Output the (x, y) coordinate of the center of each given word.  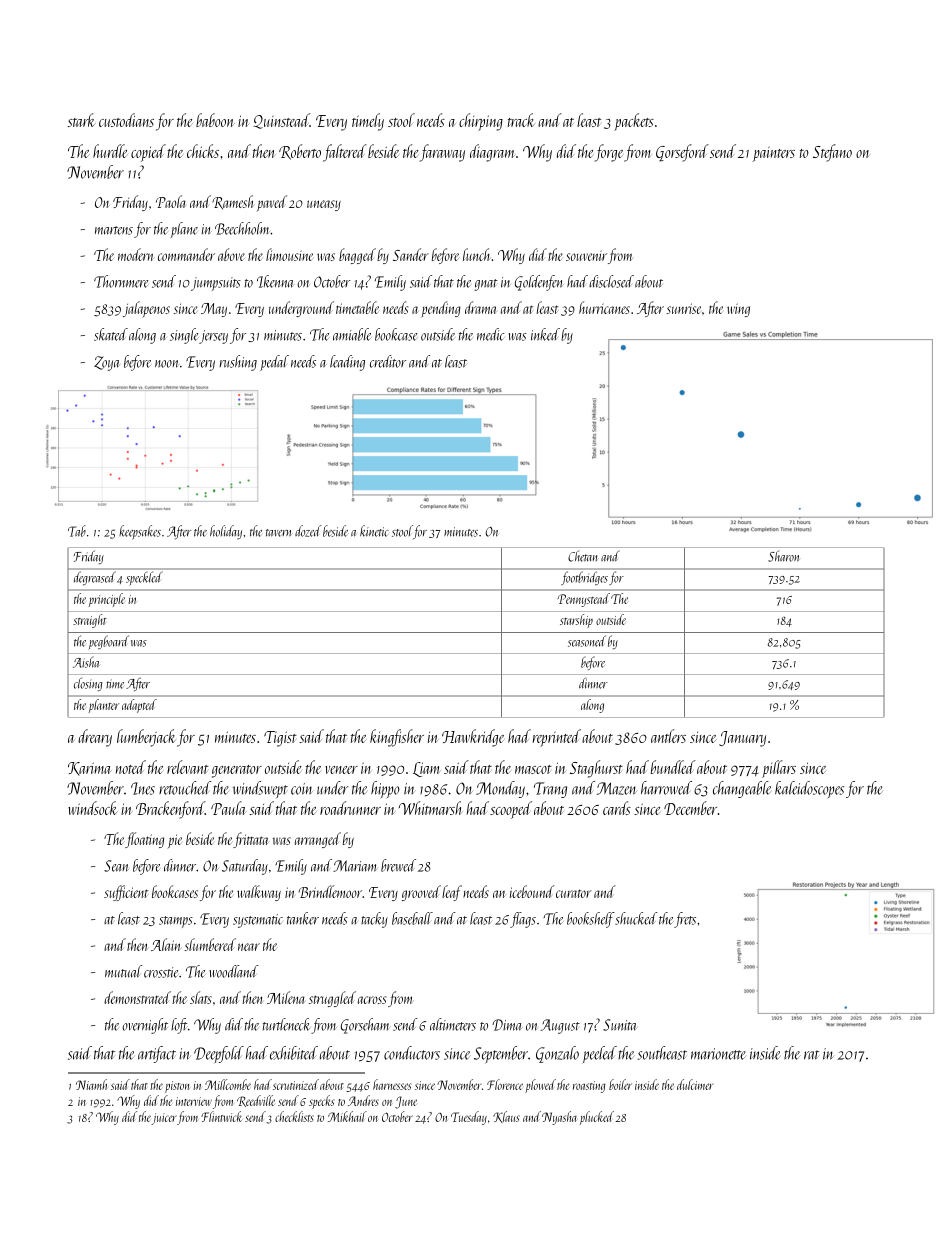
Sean (116, 866)
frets (685, 920)
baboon (215, 120)
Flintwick (222, 1116)
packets (634, 122)
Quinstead (281, 121)
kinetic (374, 531)
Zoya (106, 363)
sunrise (683, 308)
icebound (532, 891)
